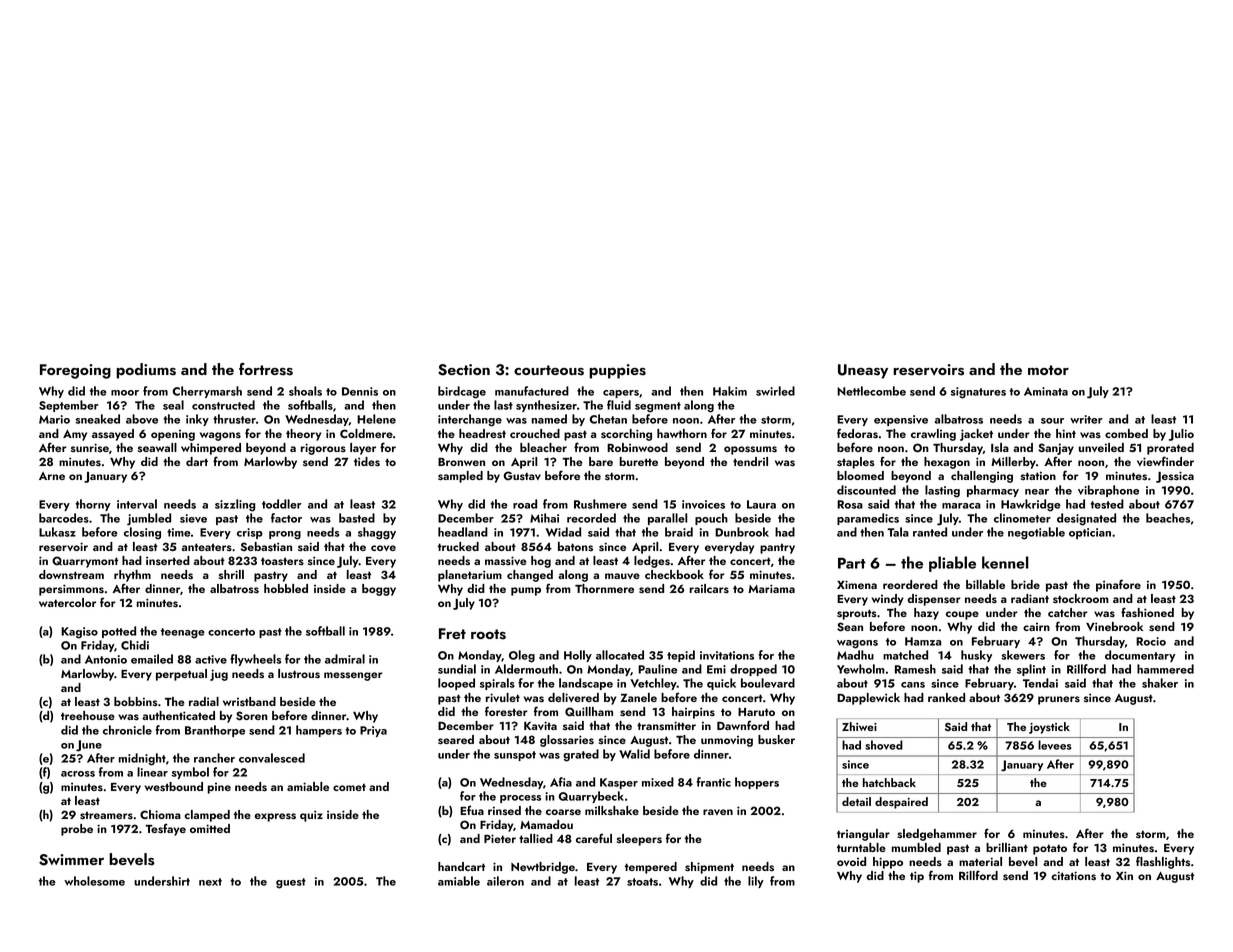  Describe the element at coordinates (777, 549) in the screenshot. I see `pantry` at that location.
